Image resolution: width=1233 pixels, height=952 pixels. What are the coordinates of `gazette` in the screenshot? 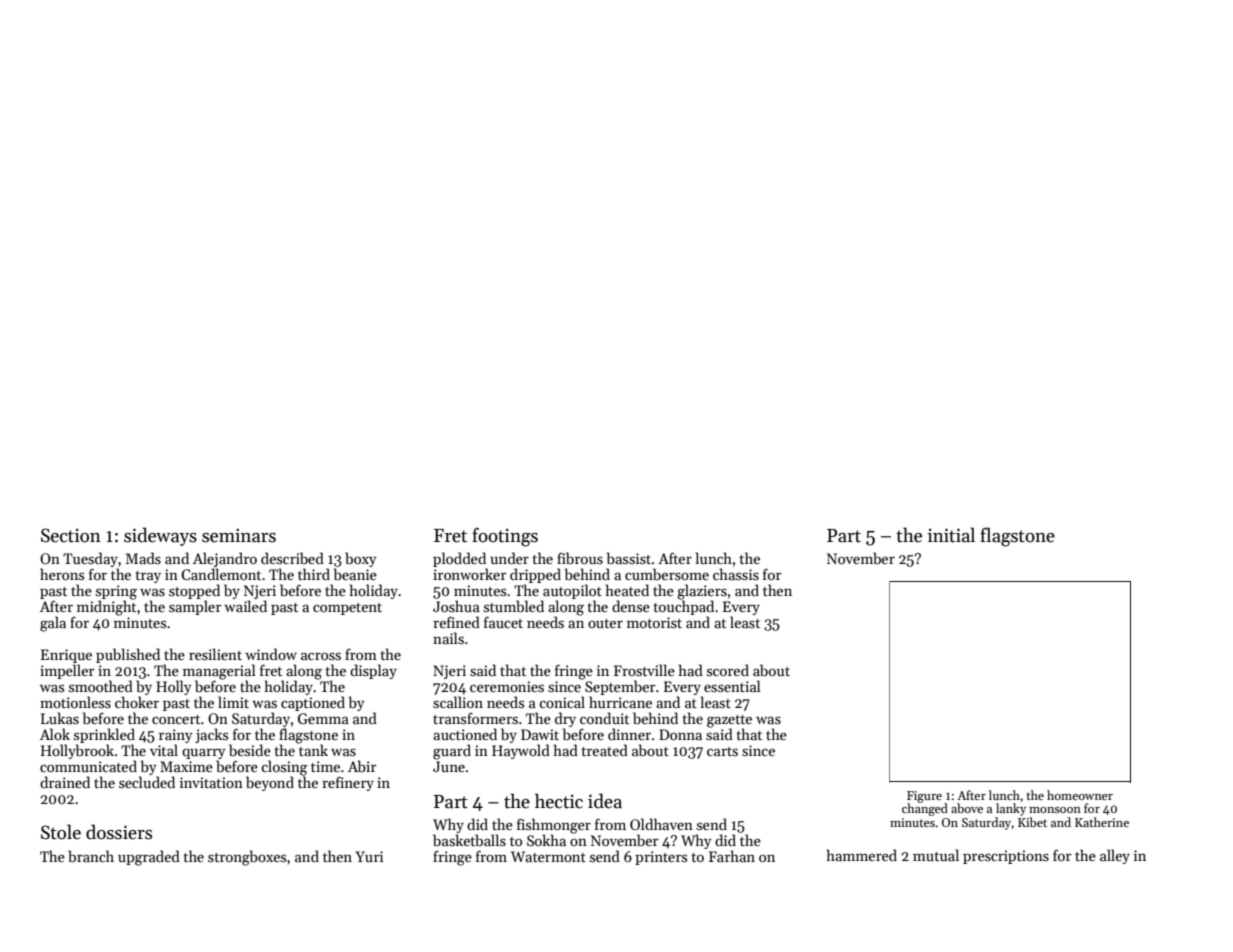 It's located at (729, 721).
